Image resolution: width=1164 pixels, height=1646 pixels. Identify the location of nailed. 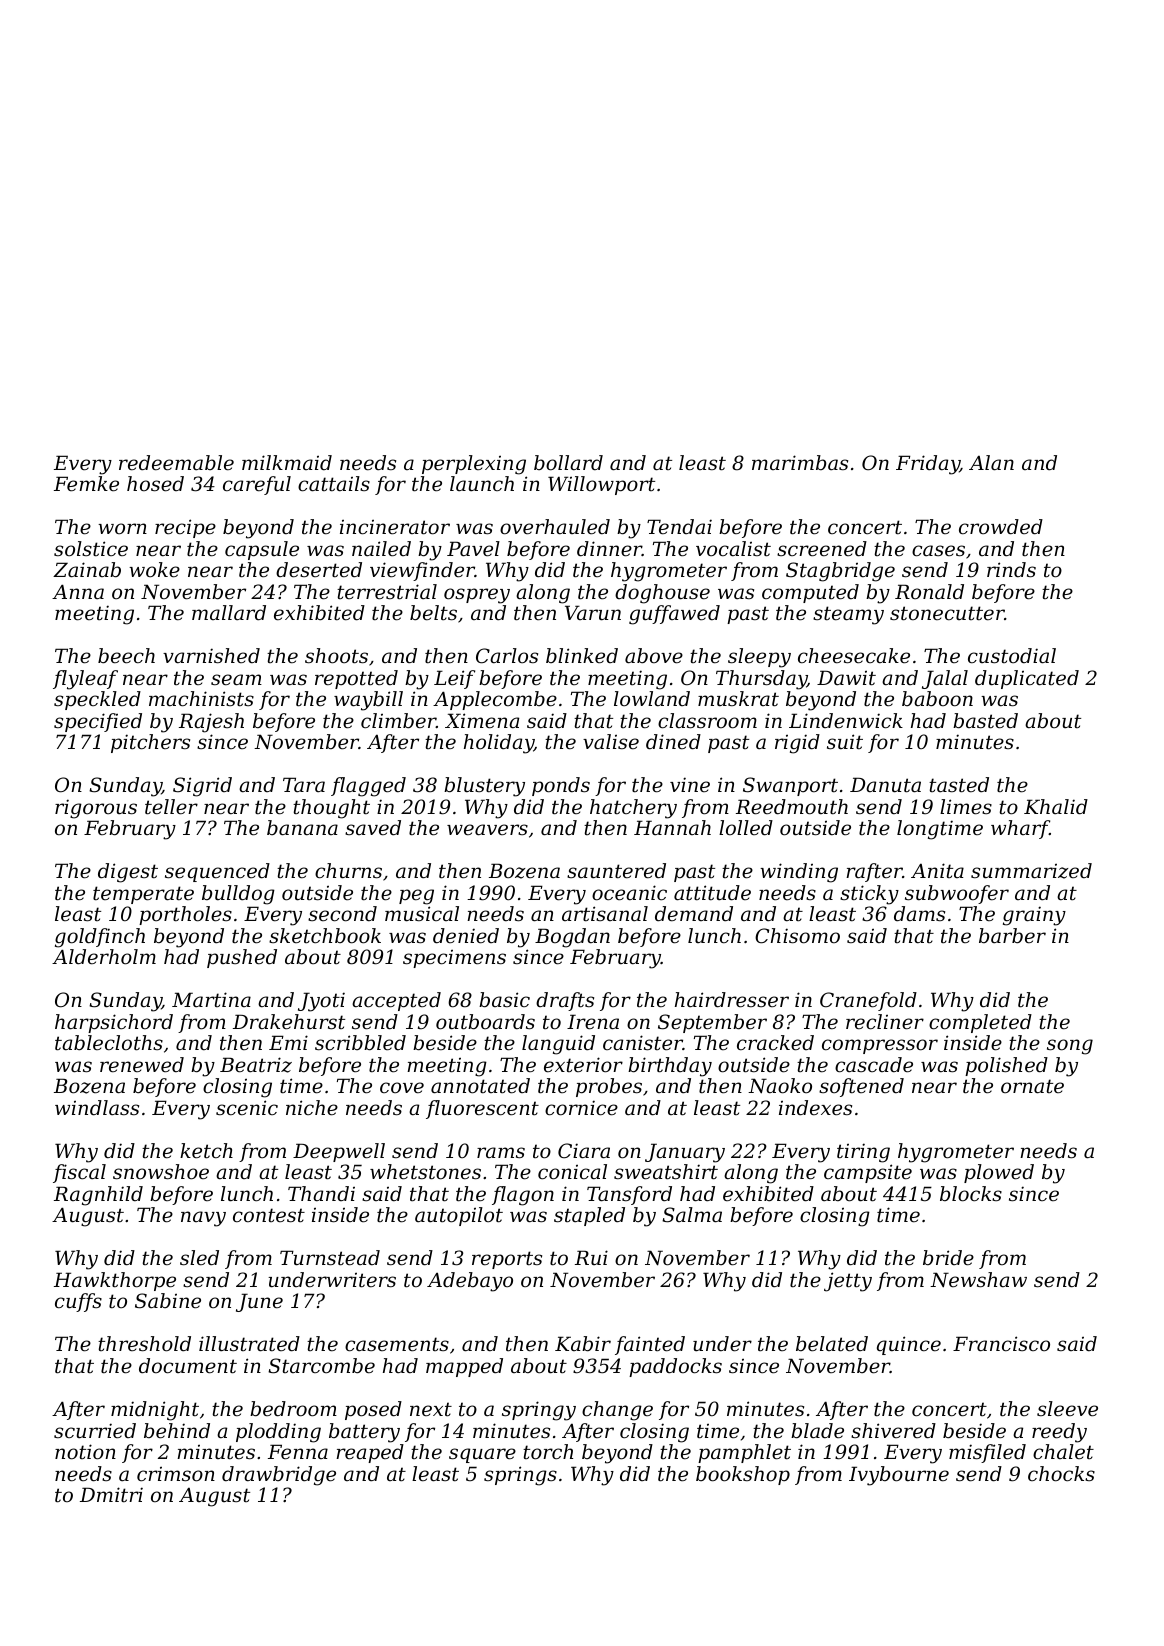
(381, 548).
